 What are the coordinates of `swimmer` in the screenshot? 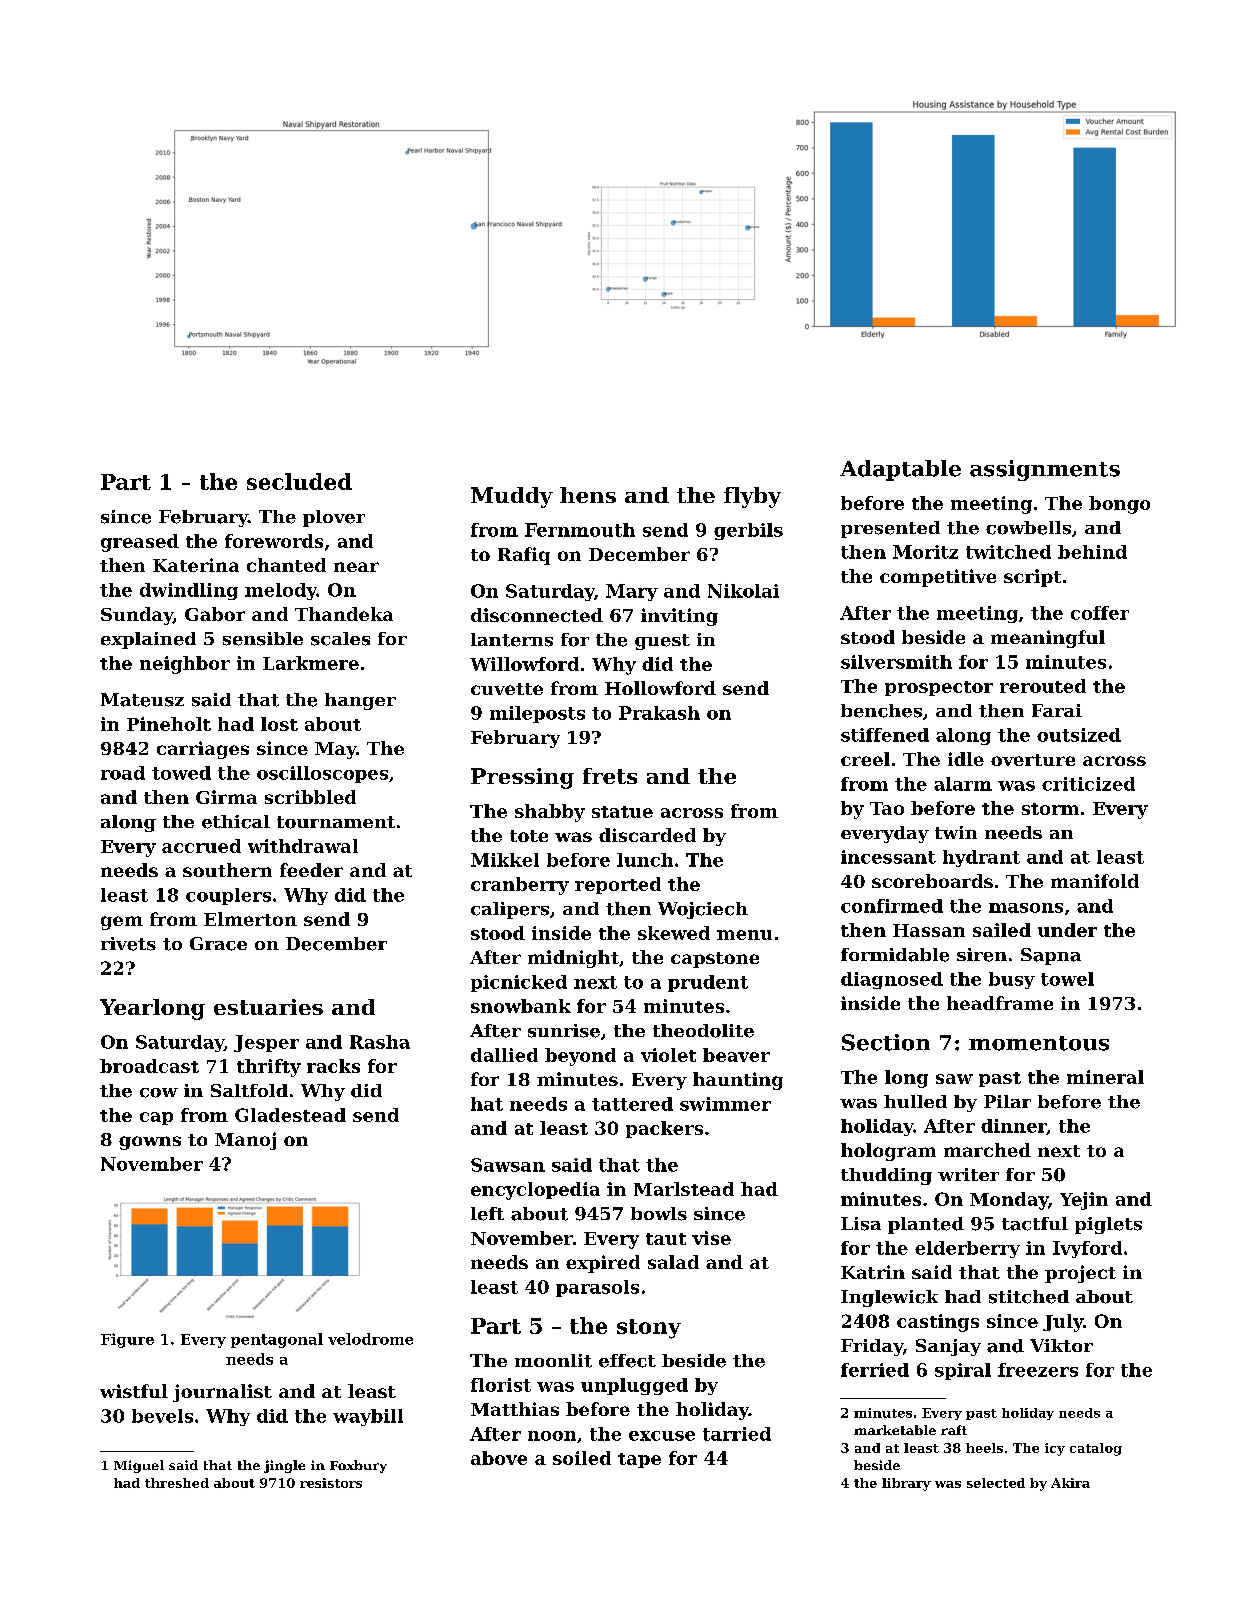 It's located at (725, 1104).
